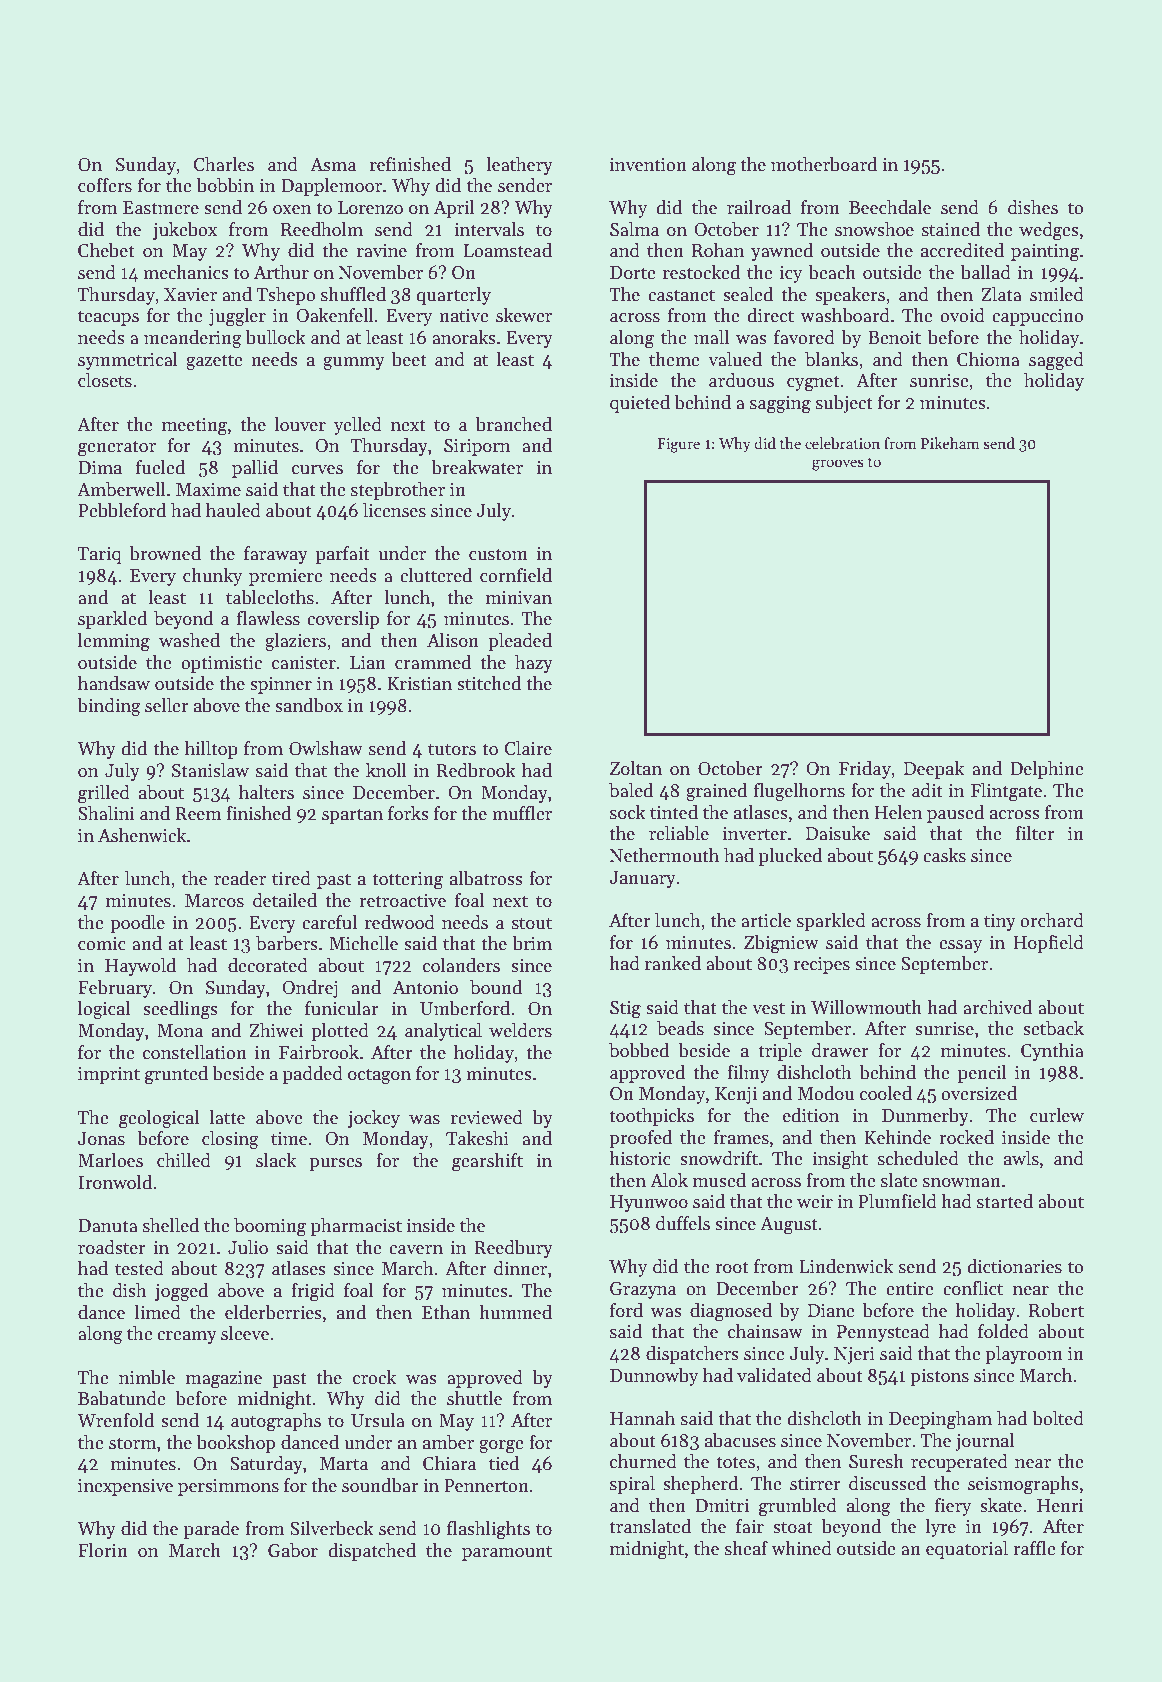 This screenshot has height=1682, width=1162. What do you see at coordinates (313, 1292) in the screenshot?
I see `frigid` at bounding box center [313, 1292].
